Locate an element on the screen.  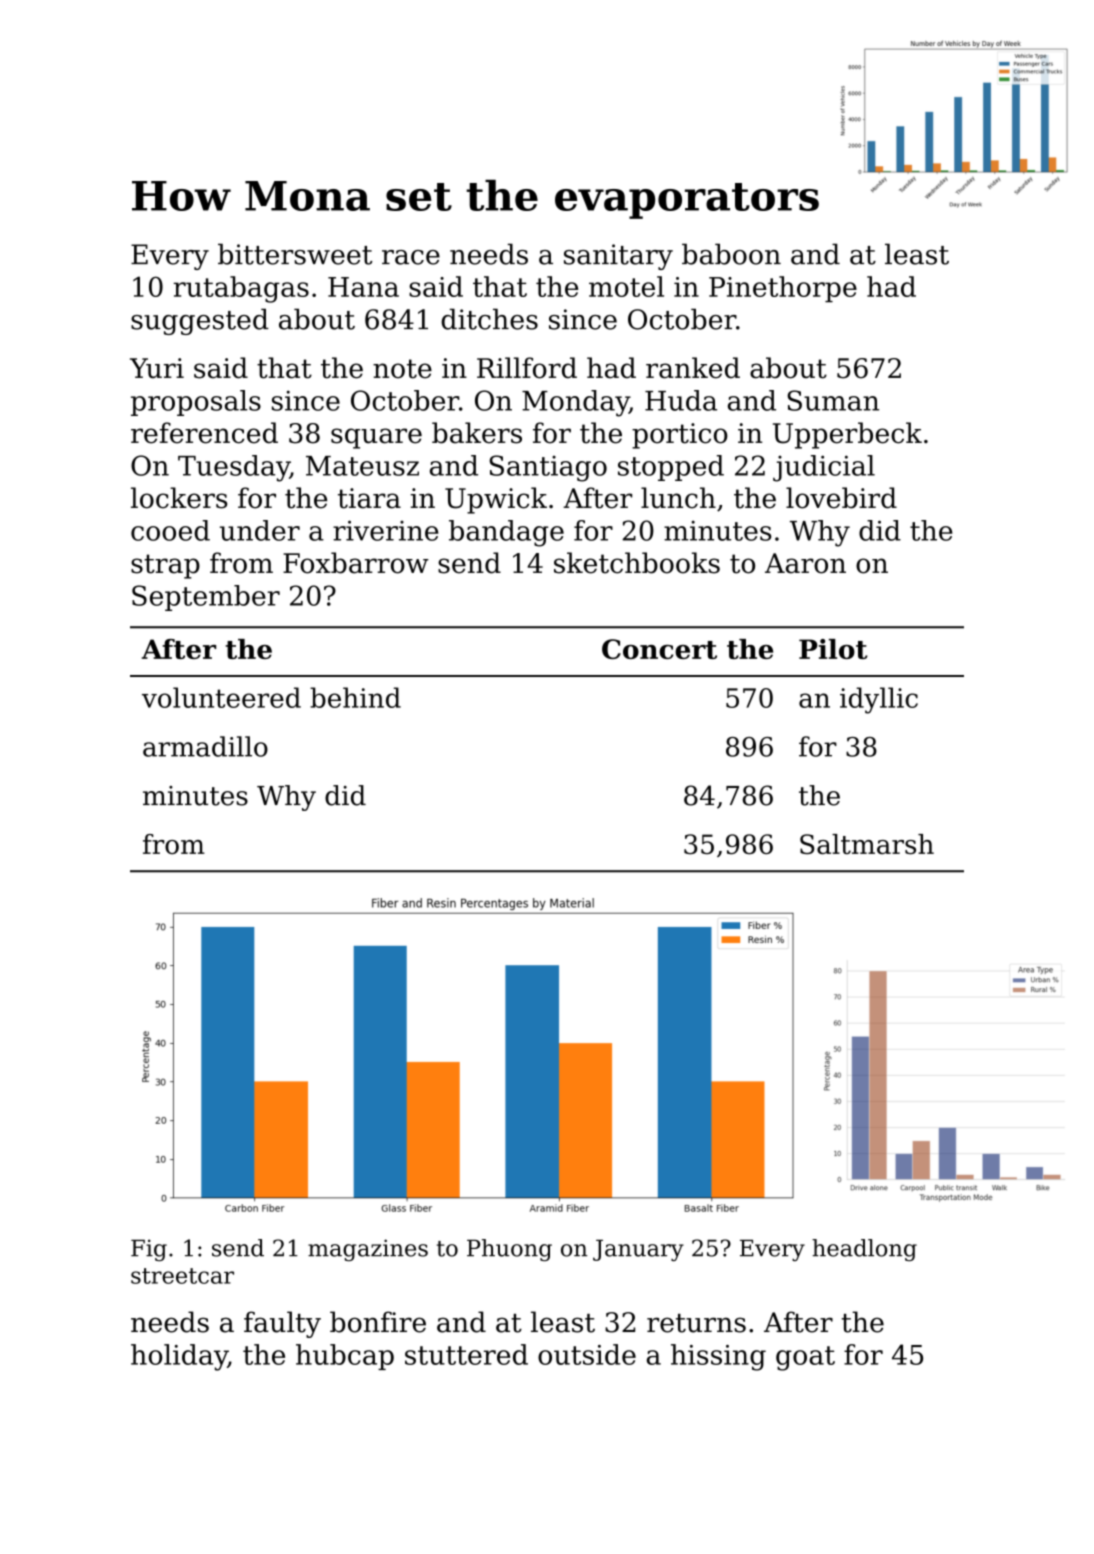
race is located at coordinates (411, 257).
